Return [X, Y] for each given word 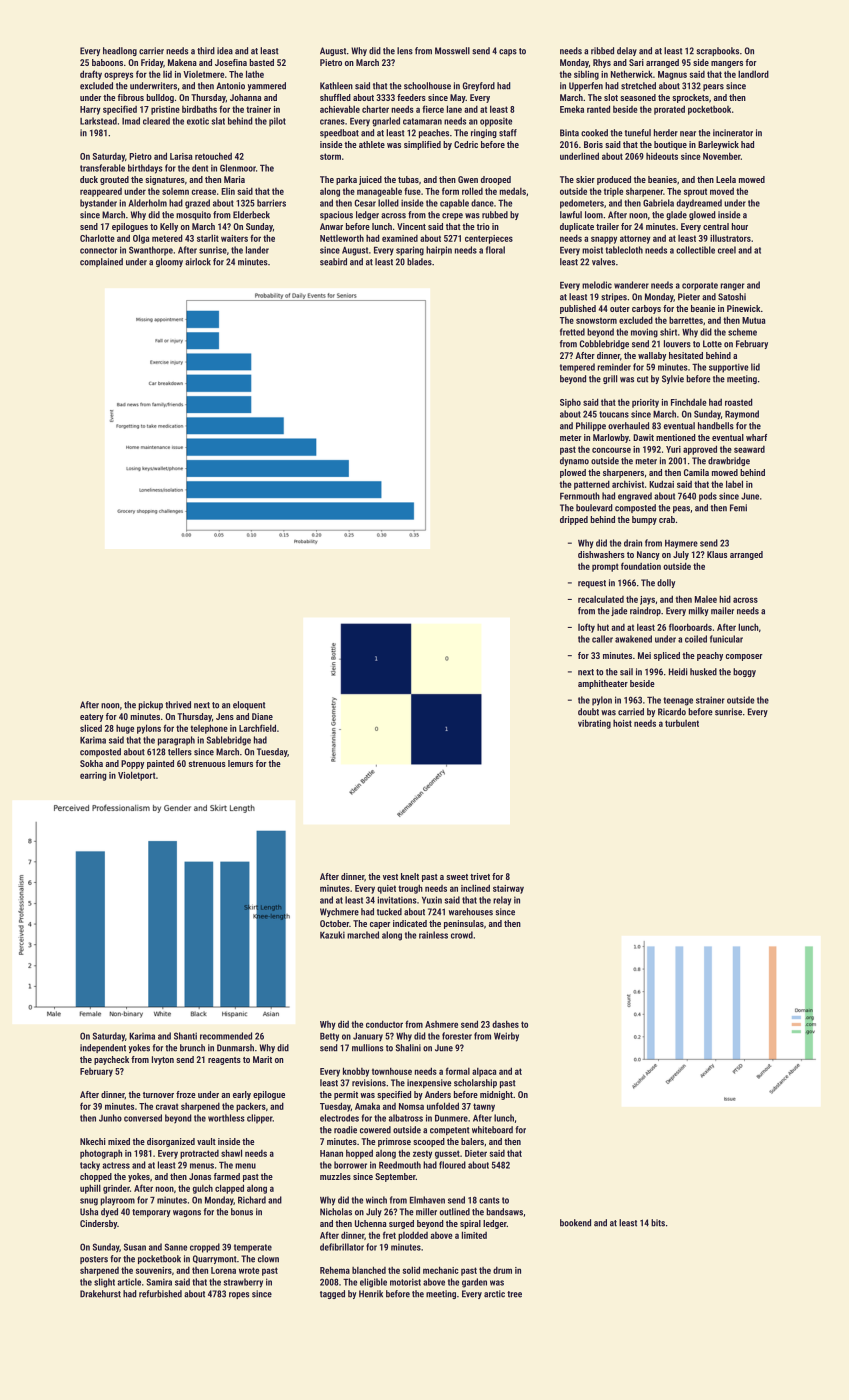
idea [225, 51]
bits [658, 1223]
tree [514, 1294]
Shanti [185, 1036]
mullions [367, 1048]
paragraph [176, 741]
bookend [575, 1223]
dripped [574, 520]
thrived [178, 705]
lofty [586, 628]
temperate [253, 1248]
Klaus [717, 554]
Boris [593, 144]
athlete [372, 144]
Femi [738, 508]
